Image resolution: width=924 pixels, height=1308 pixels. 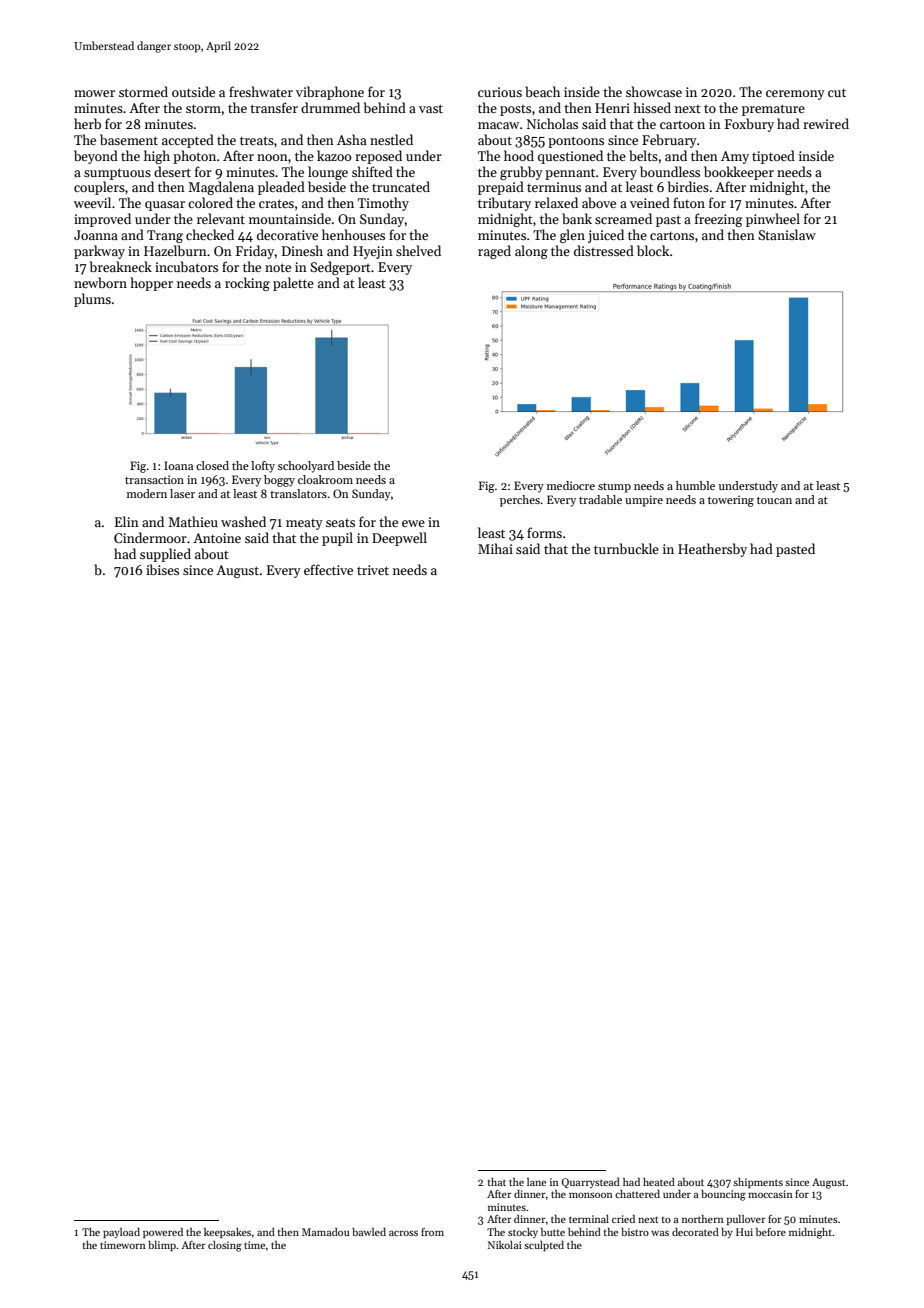 I want to click on bookkeeper, so click(x=739, y=173).
